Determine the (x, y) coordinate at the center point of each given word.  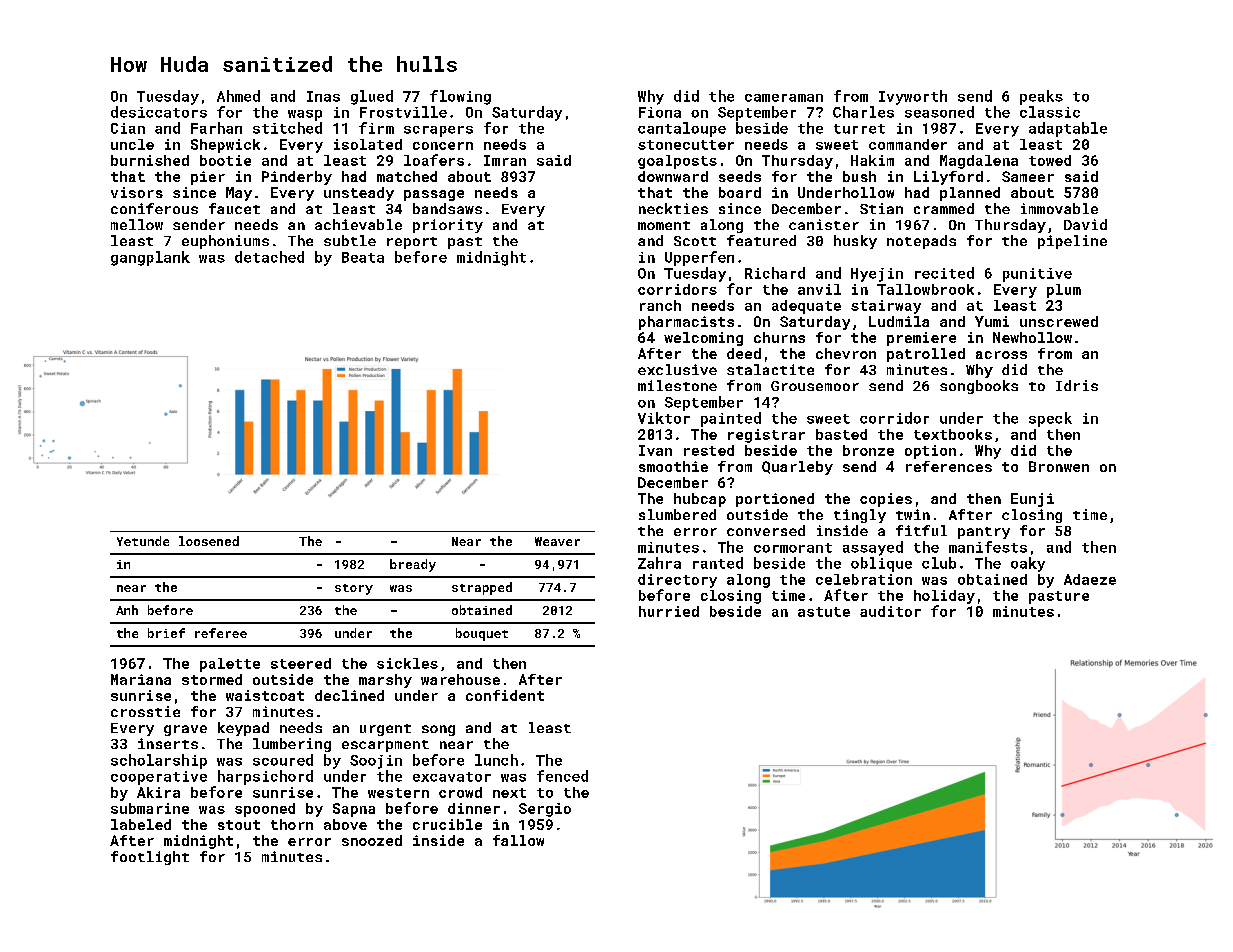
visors (137, 192)
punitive (1037, 275)
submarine (150, 808)
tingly (860, 516)
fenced (562, 776)
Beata (363, 257)
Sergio (545, 810)
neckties (673, 208)
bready (413, 565)
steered (301, 663)
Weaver (557, 541)
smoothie (673, 466)
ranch (660, 305)
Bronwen (1059, 466)
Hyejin (877, 275)
